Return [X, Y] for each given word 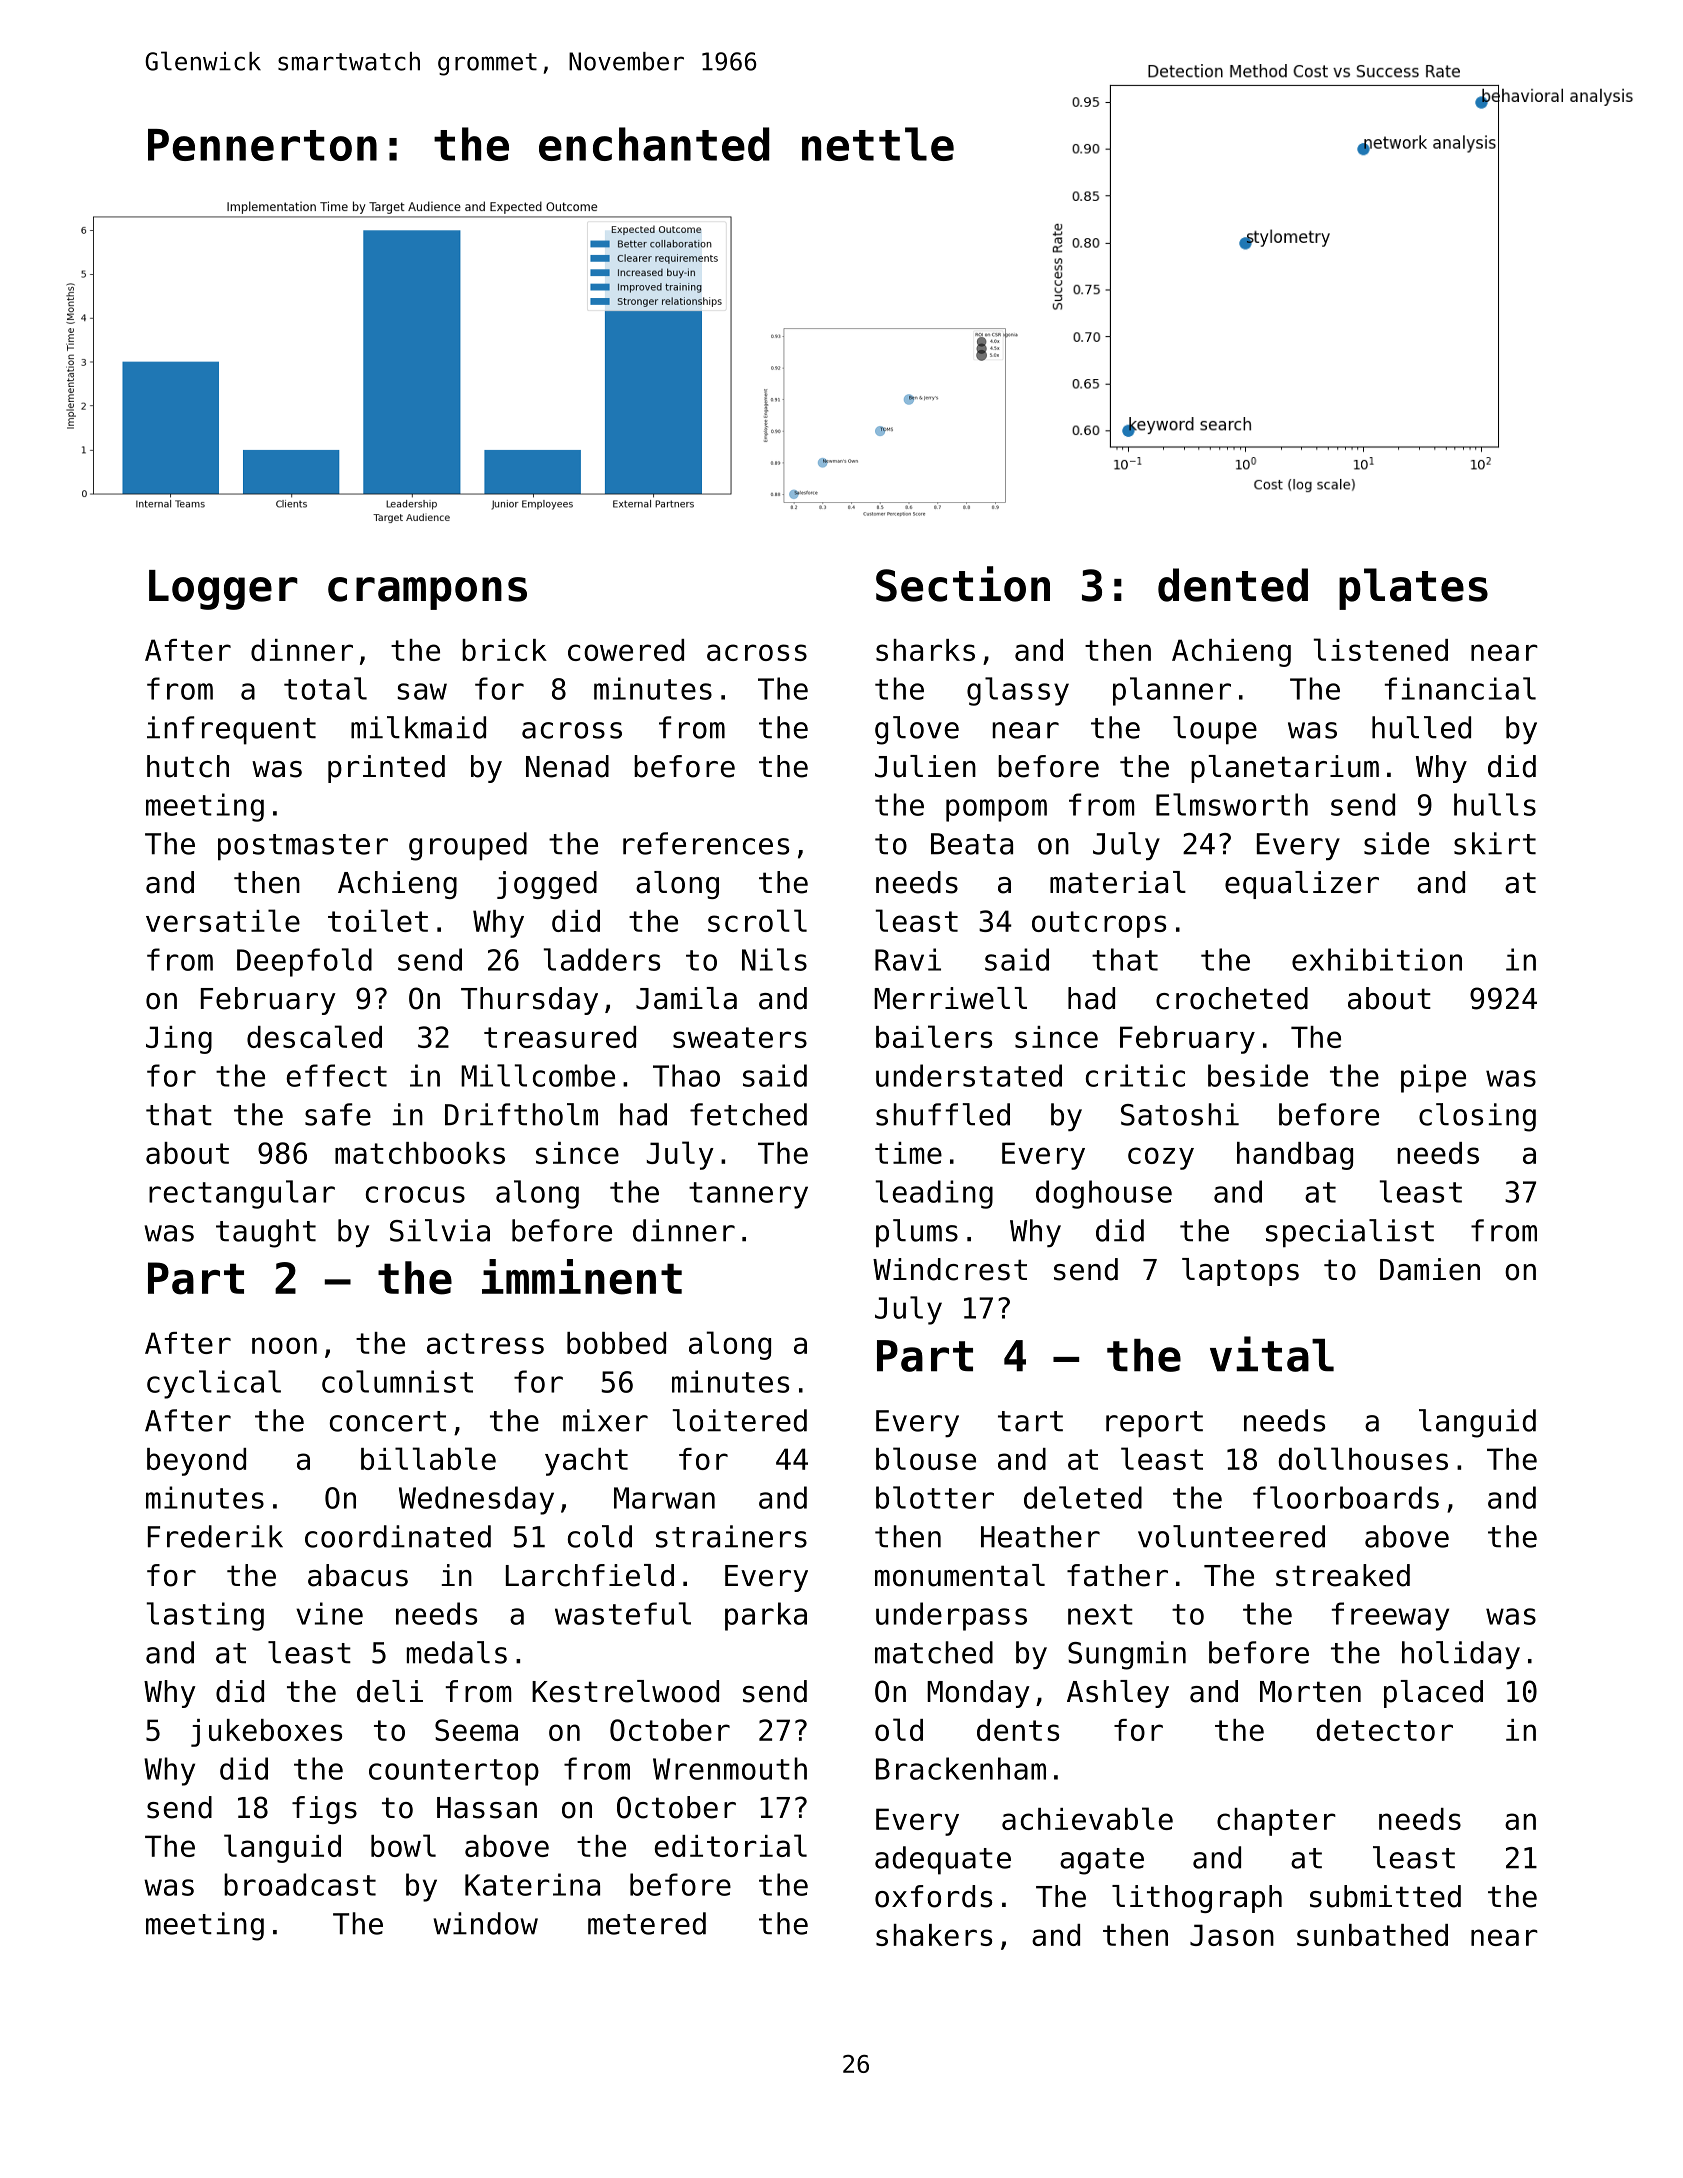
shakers [934, 1935]
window [485, 1923]
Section [963, 584]
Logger [223, 590]
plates [1413, 589]
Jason [1232, 1935]
